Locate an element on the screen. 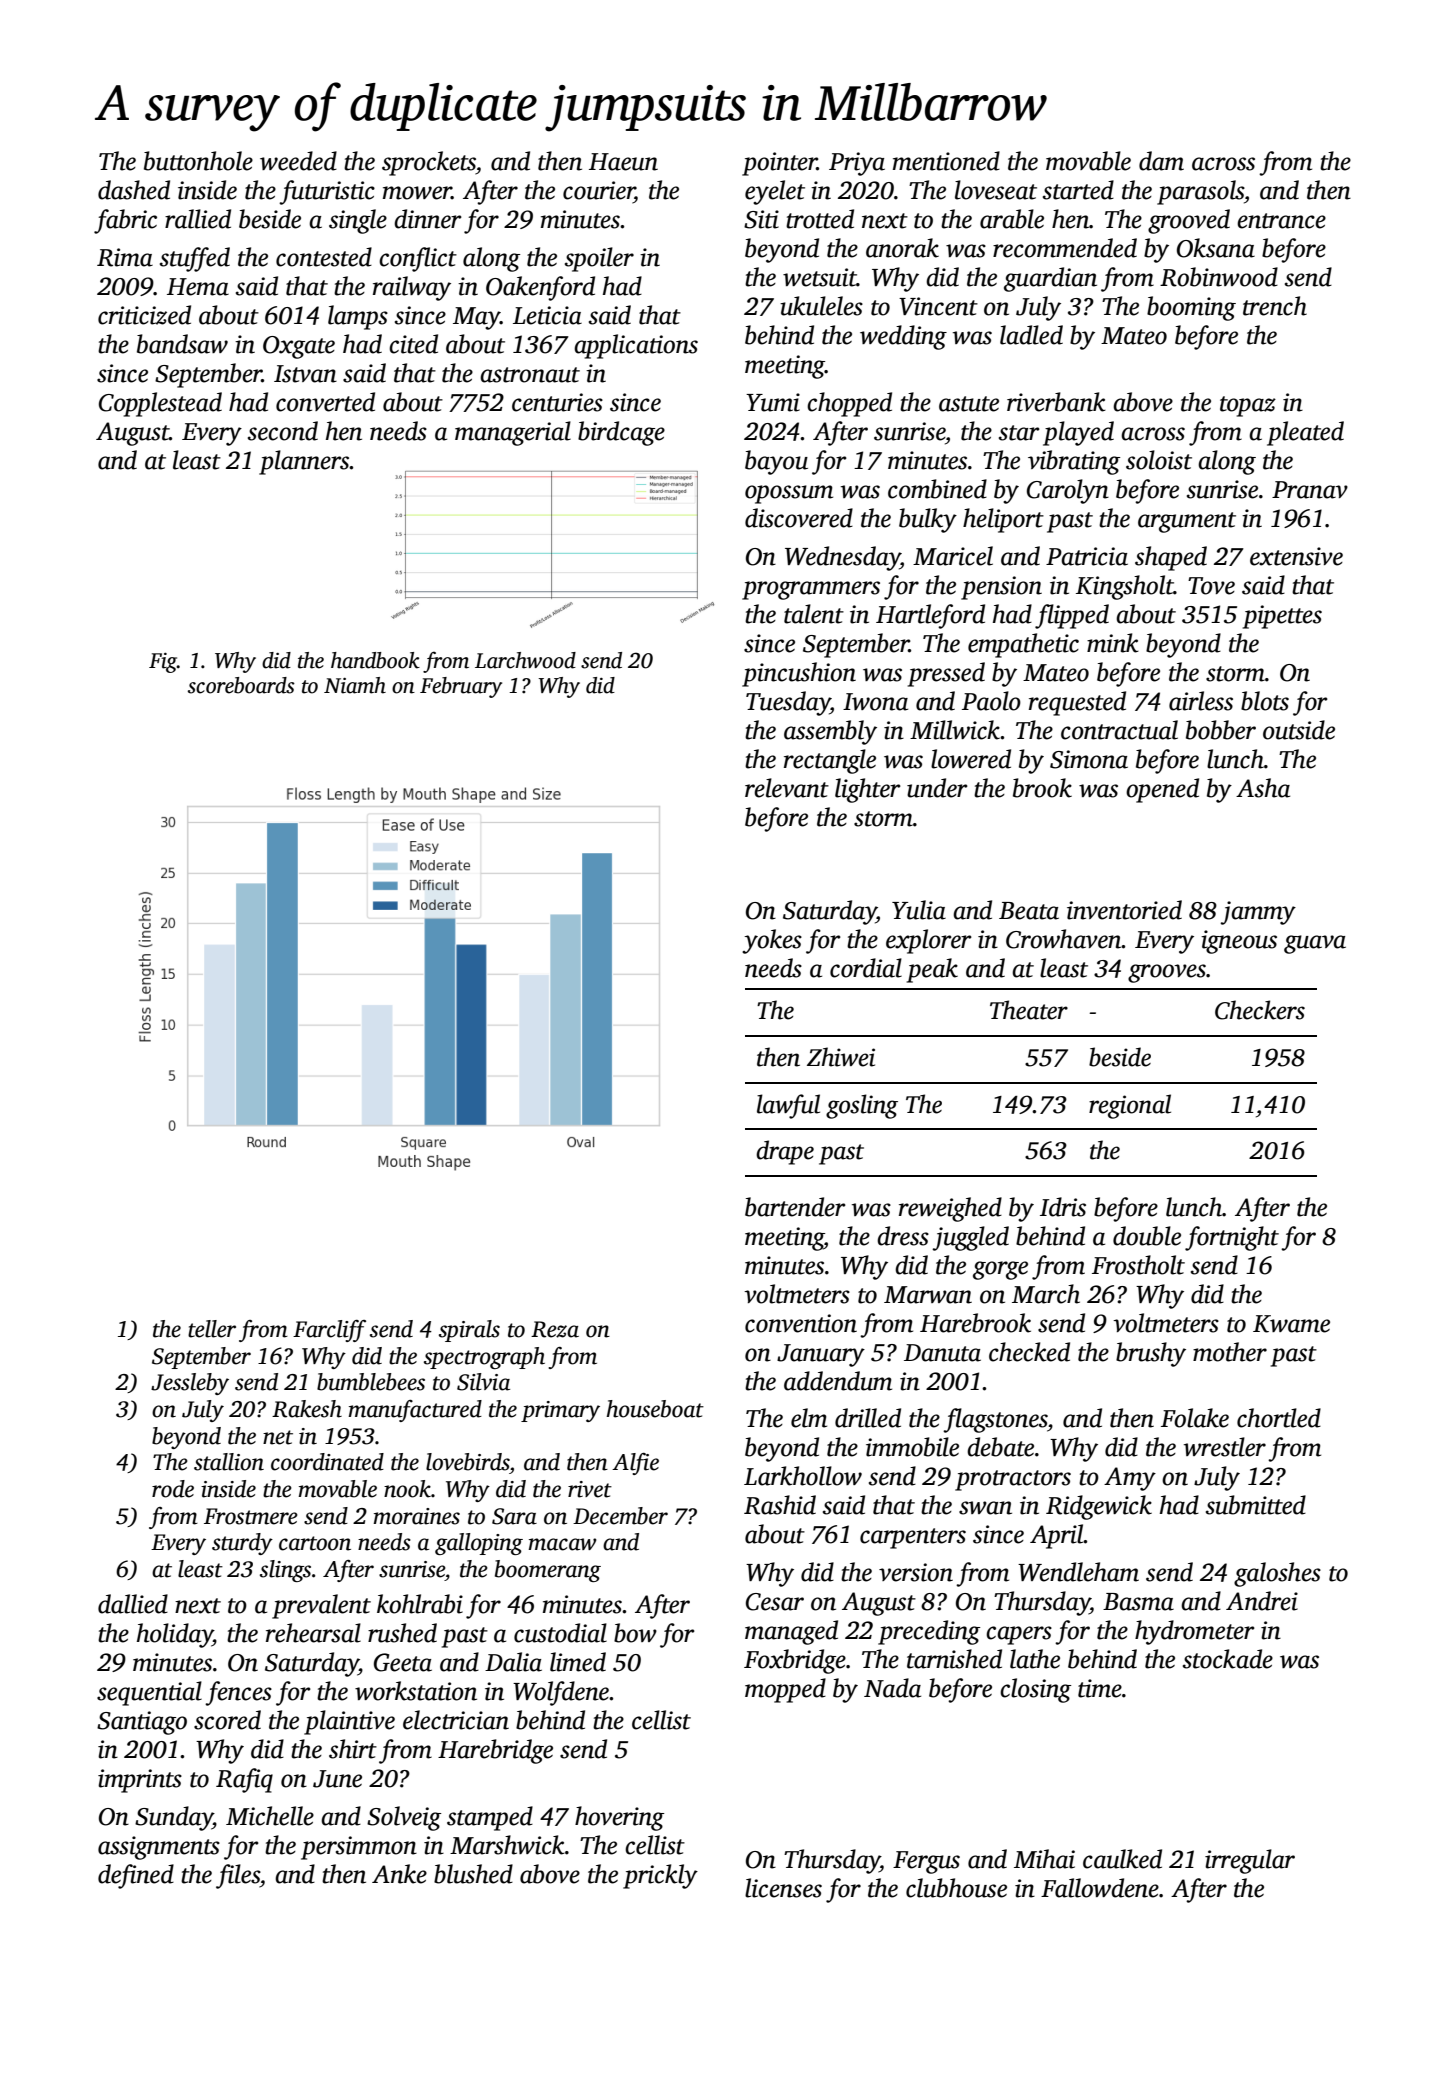  wrestler is located at coordinates (1225, 1447).
